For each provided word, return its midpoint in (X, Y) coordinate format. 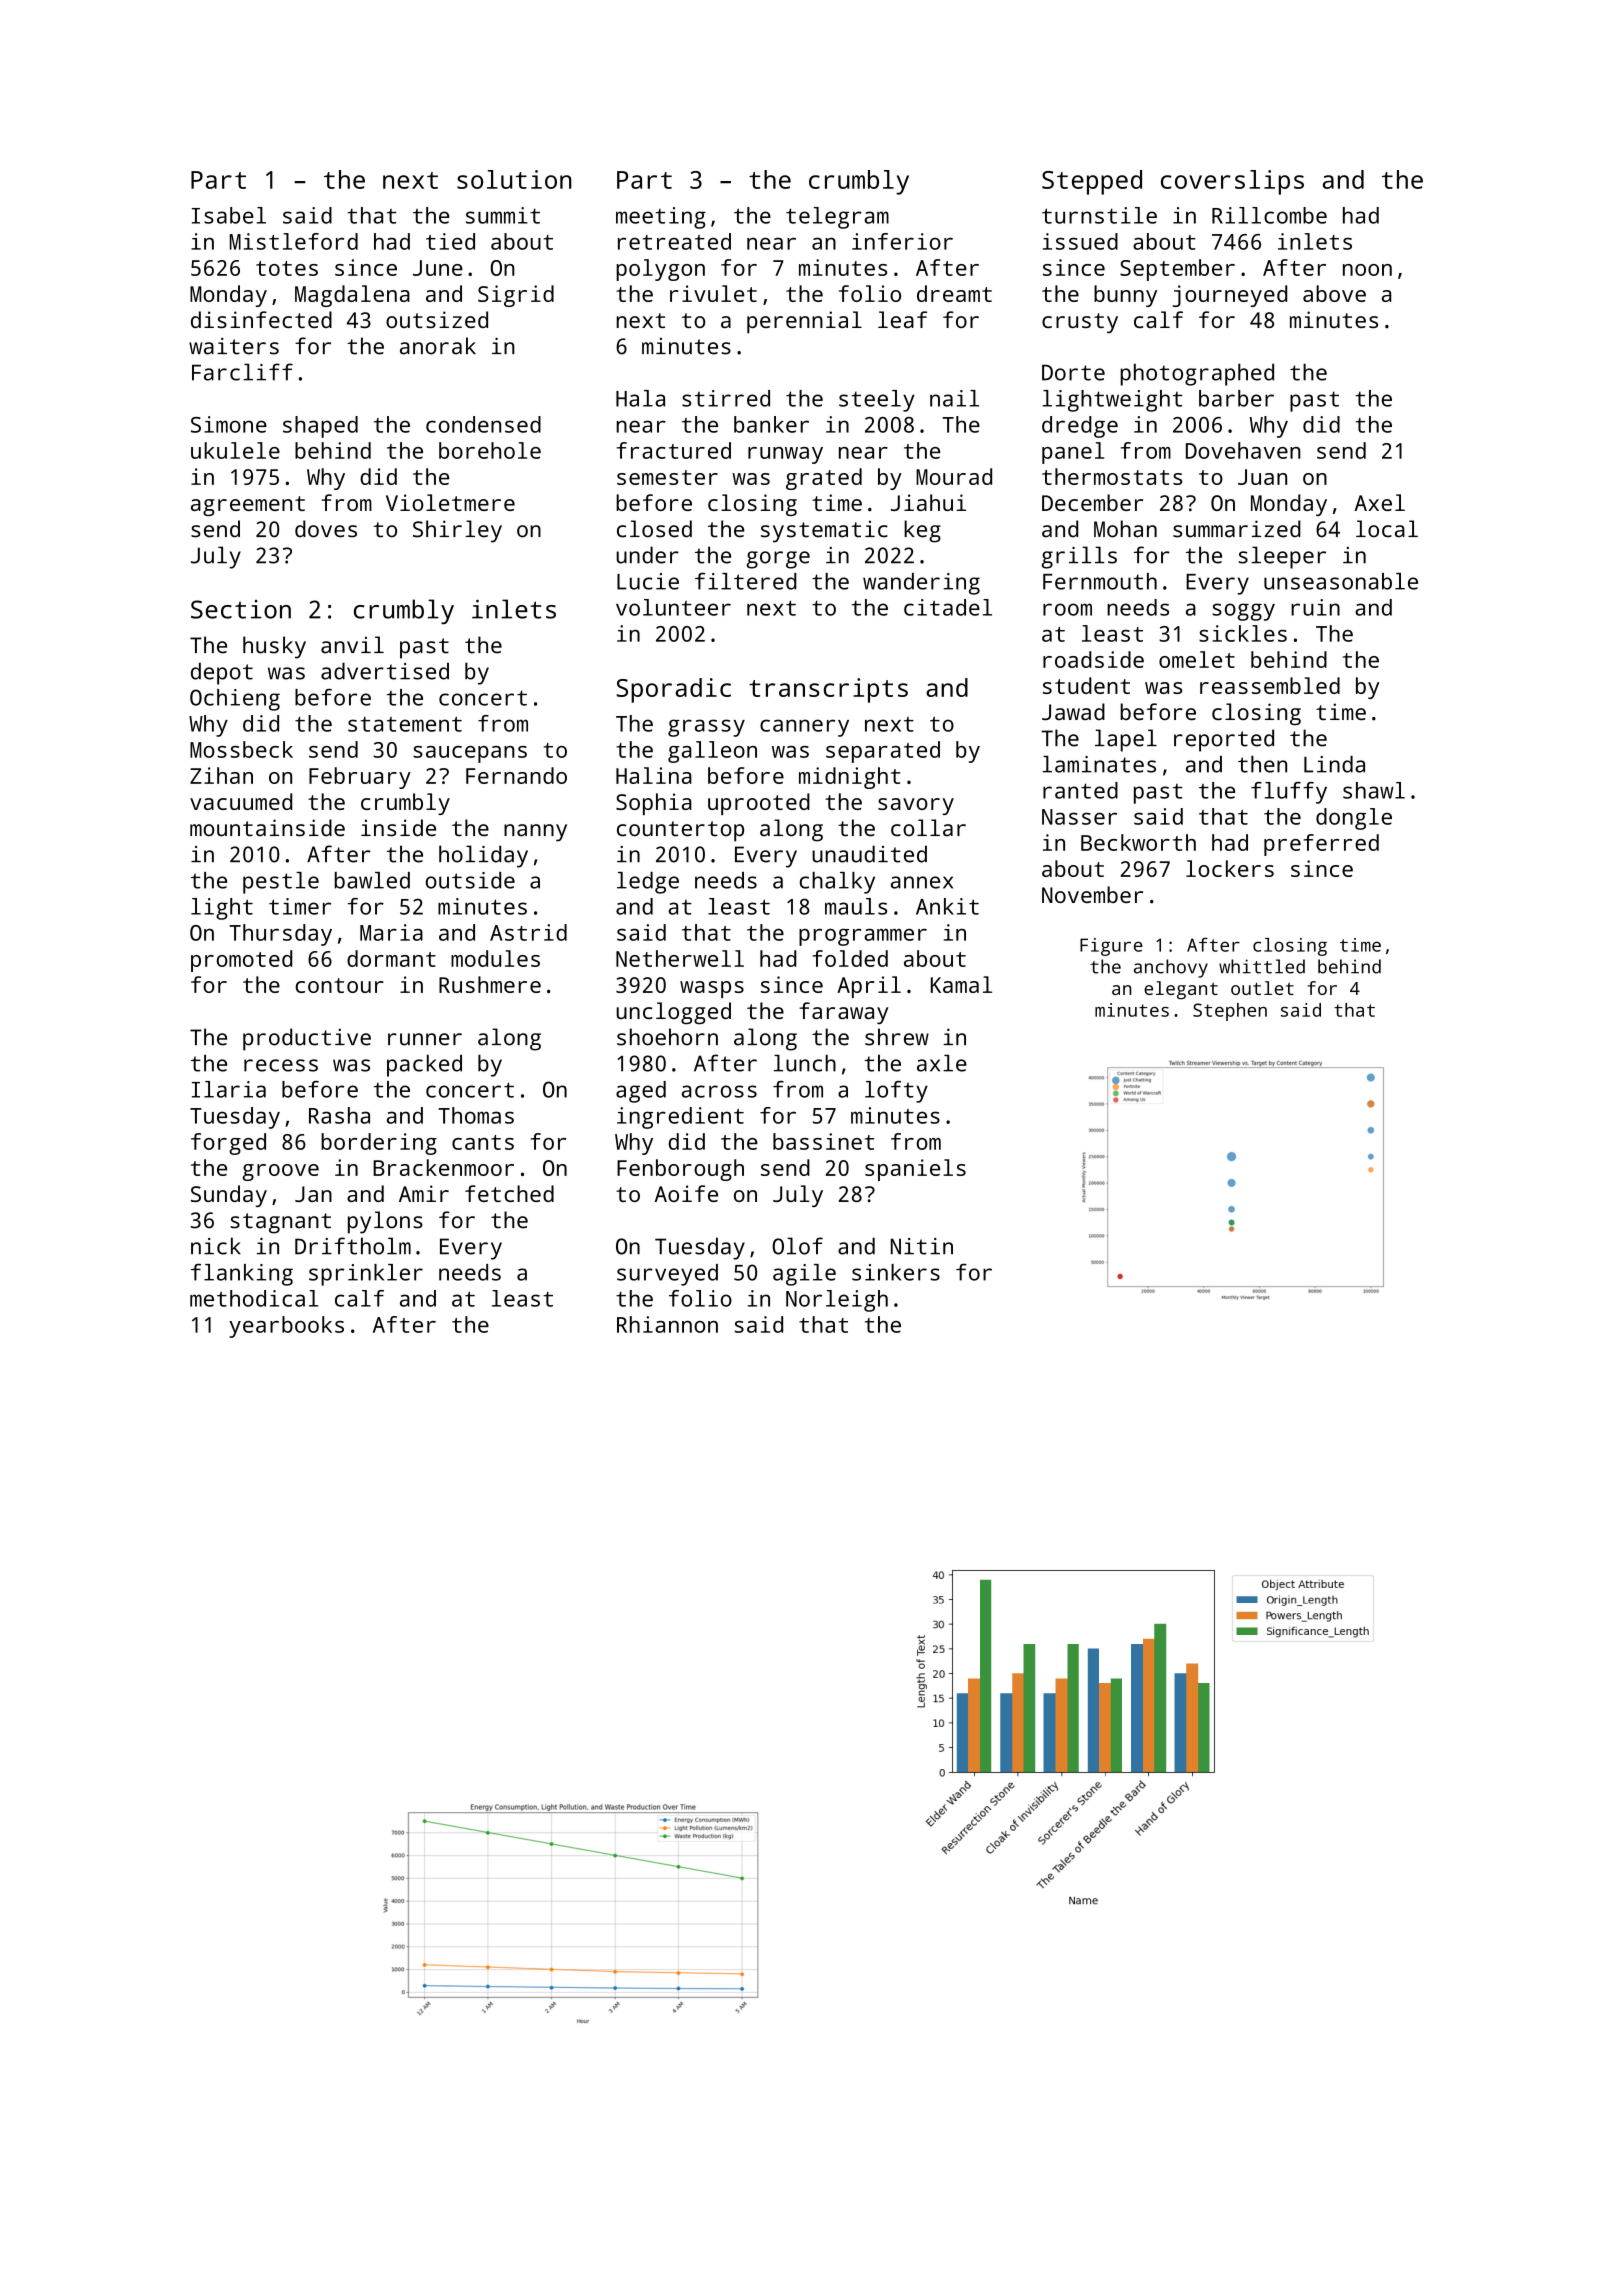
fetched (509, 1193)
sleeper (1282, 557)
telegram (837, 218)
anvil (352, 645)
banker (771, 424)
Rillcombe (1269, 215)
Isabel (229, 215)
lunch (805, 1063)
